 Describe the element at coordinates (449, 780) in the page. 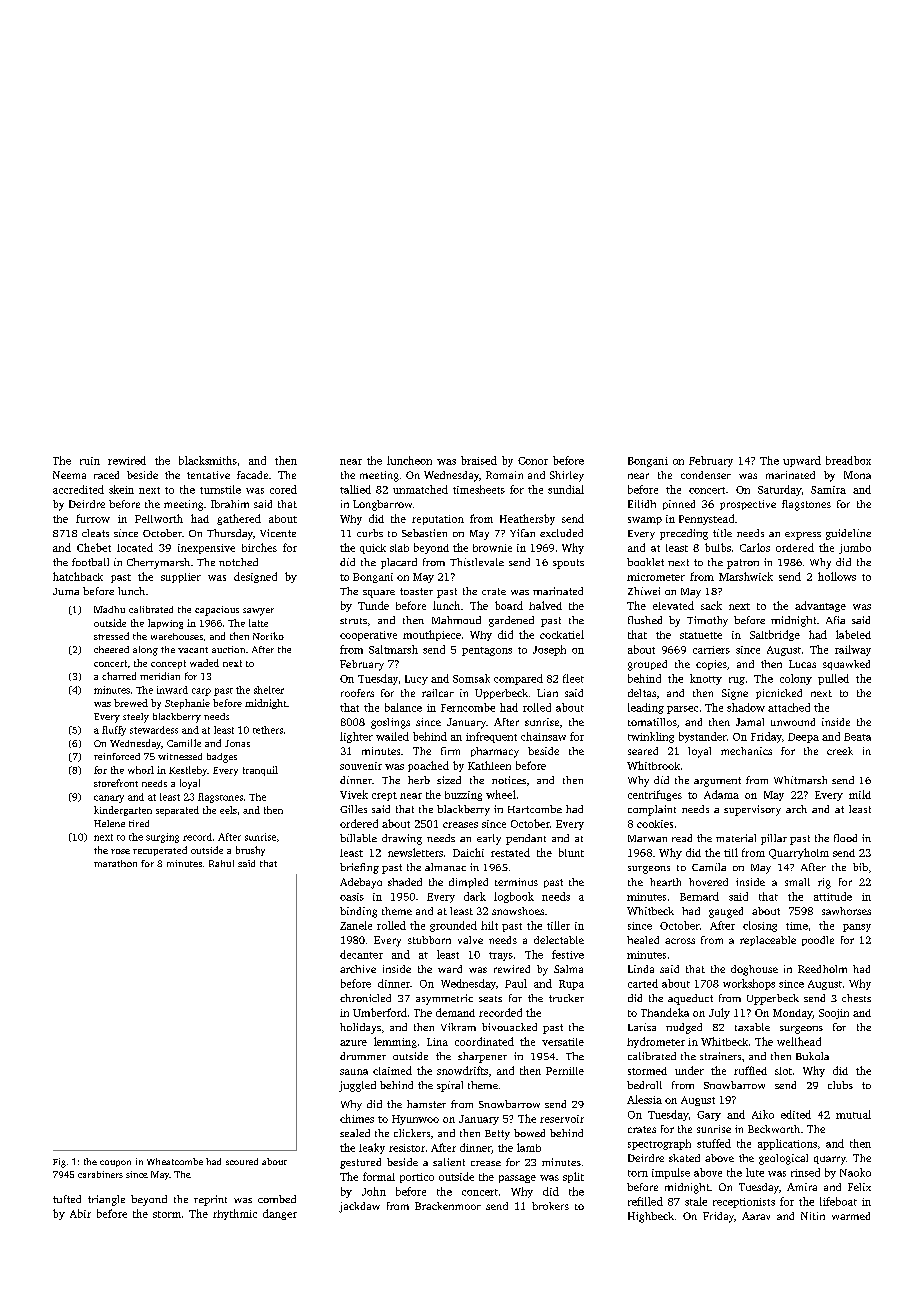

I see `sized` at that location.
